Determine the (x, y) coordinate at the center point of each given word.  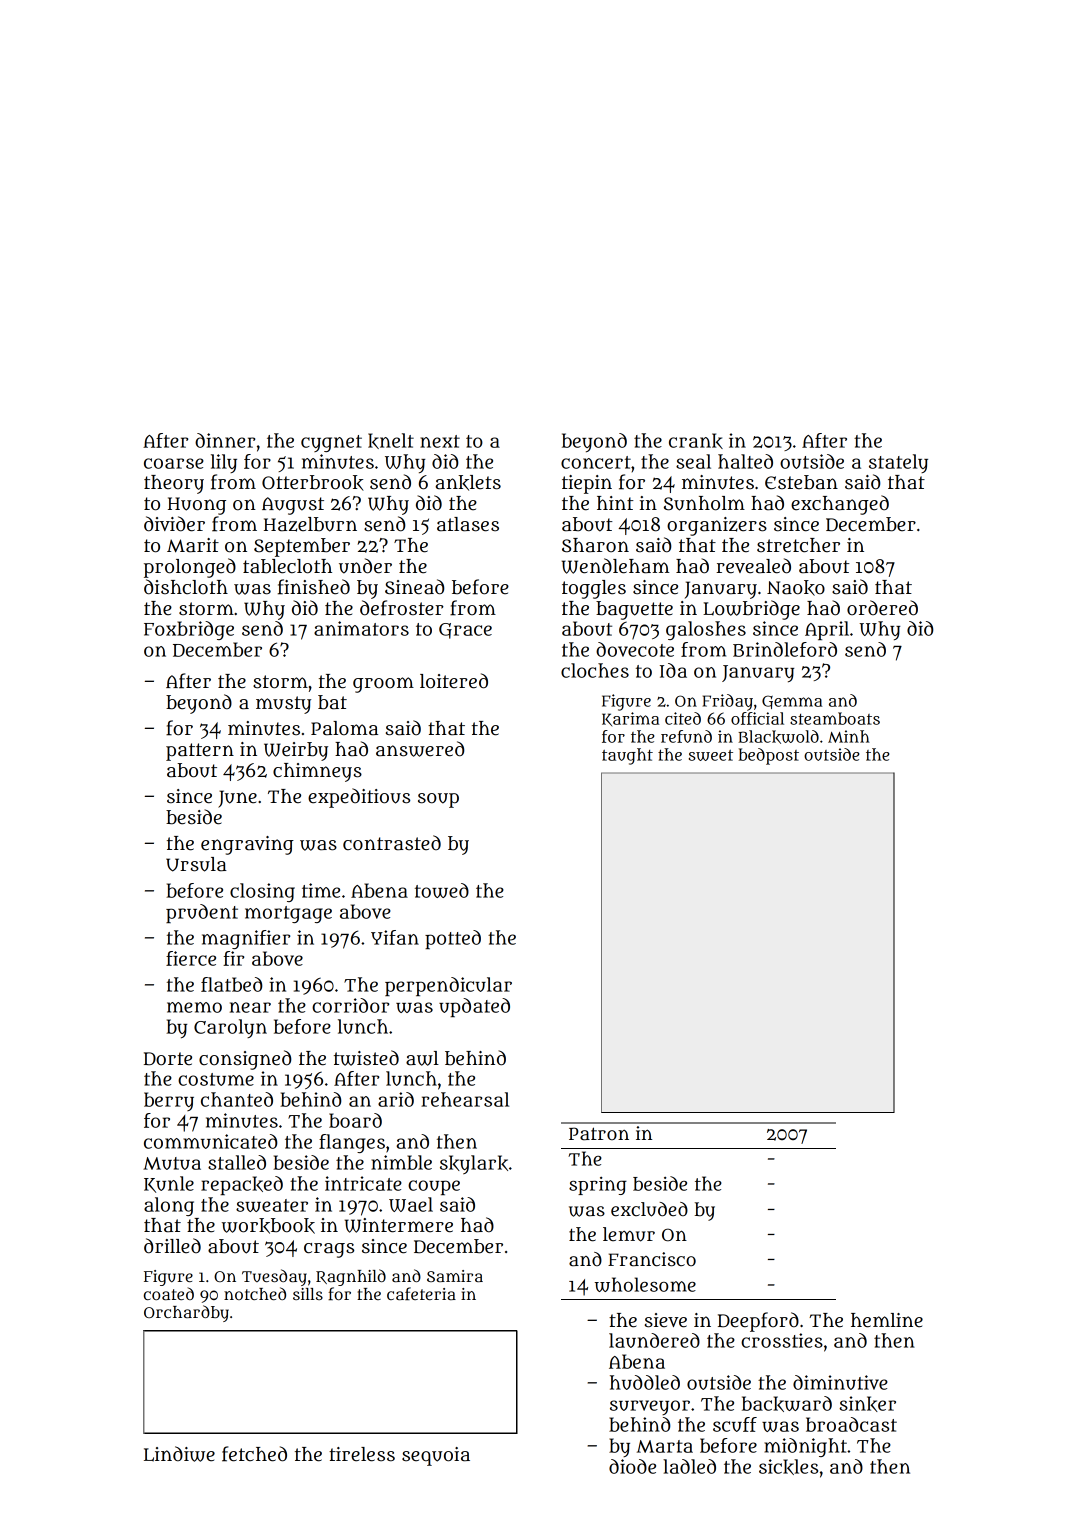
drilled (172, 1246)
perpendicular (448, 986)
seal (693, 461)
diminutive (840, 1382)
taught (627, 756)
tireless (362, 1454)
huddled (645, 1382)
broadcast (851, 1424)
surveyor (650, 1407)
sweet (711, 755)
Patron (599, 1134)
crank (696, 441)
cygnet (331, 443)
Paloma (344, 728)
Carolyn (230, 1028)
